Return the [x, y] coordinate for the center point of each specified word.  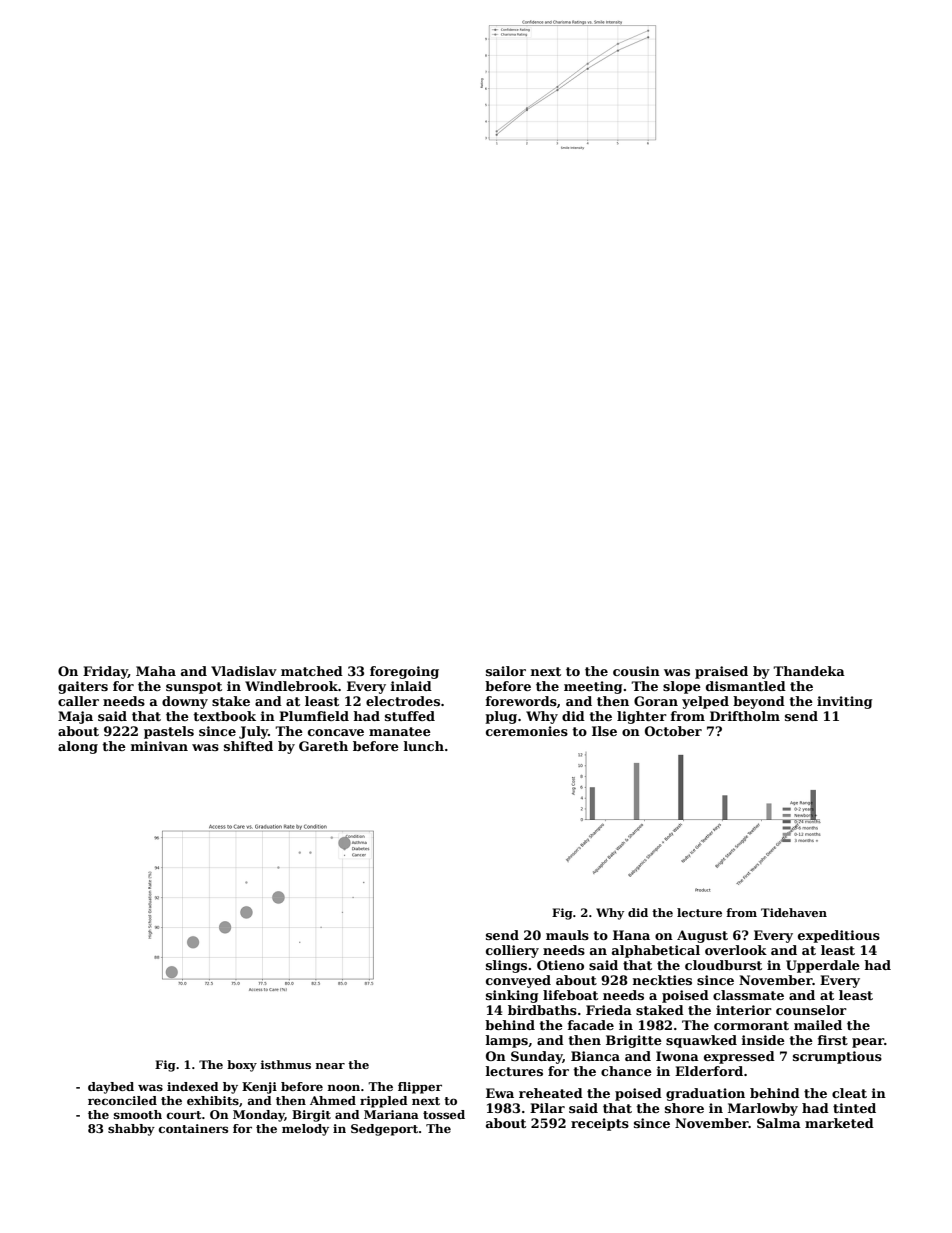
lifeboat [570, 995]
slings [506, 966]
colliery [512, 951]
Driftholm [745, 716]
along [78, 747]
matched [312, 671]
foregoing [404, 672]
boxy [242, 1066]
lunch [424, 746]
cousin [636, 671]
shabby [131, 1130]
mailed [818, 1025]
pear [868, 1043]
